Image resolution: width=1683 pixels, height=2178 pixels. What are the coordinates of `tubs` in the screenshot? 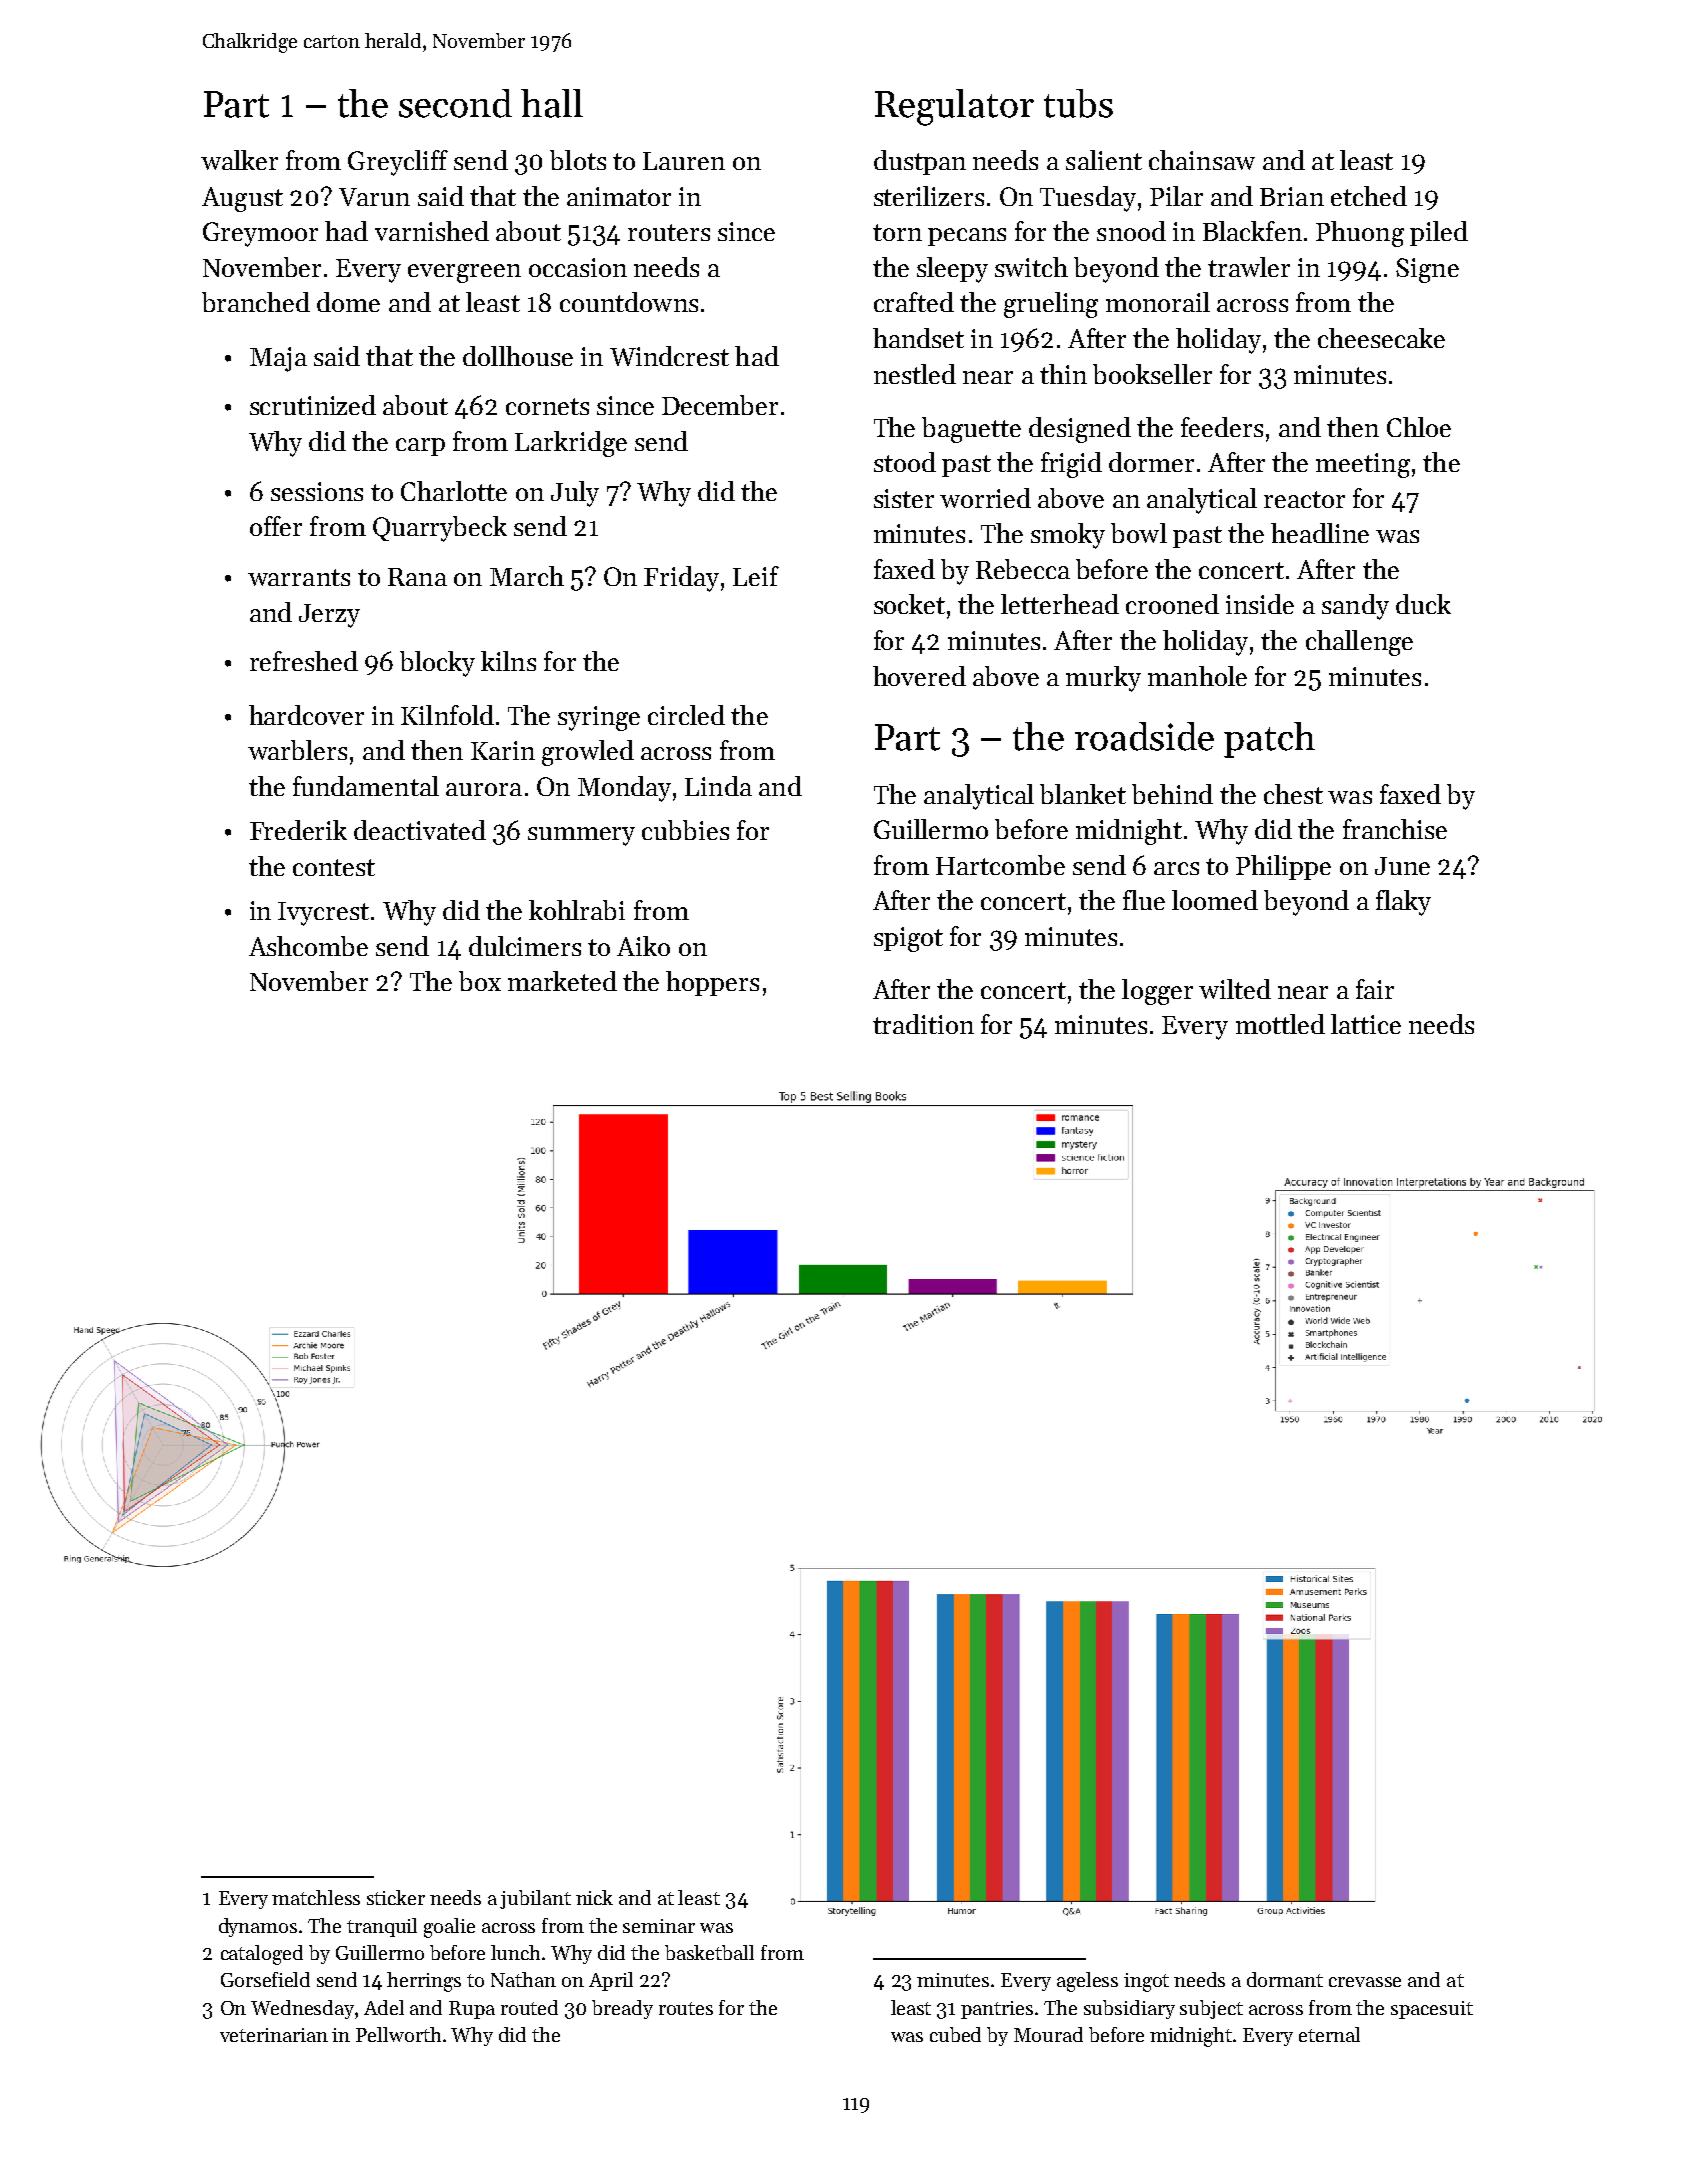 It's located at (1078, 103).
